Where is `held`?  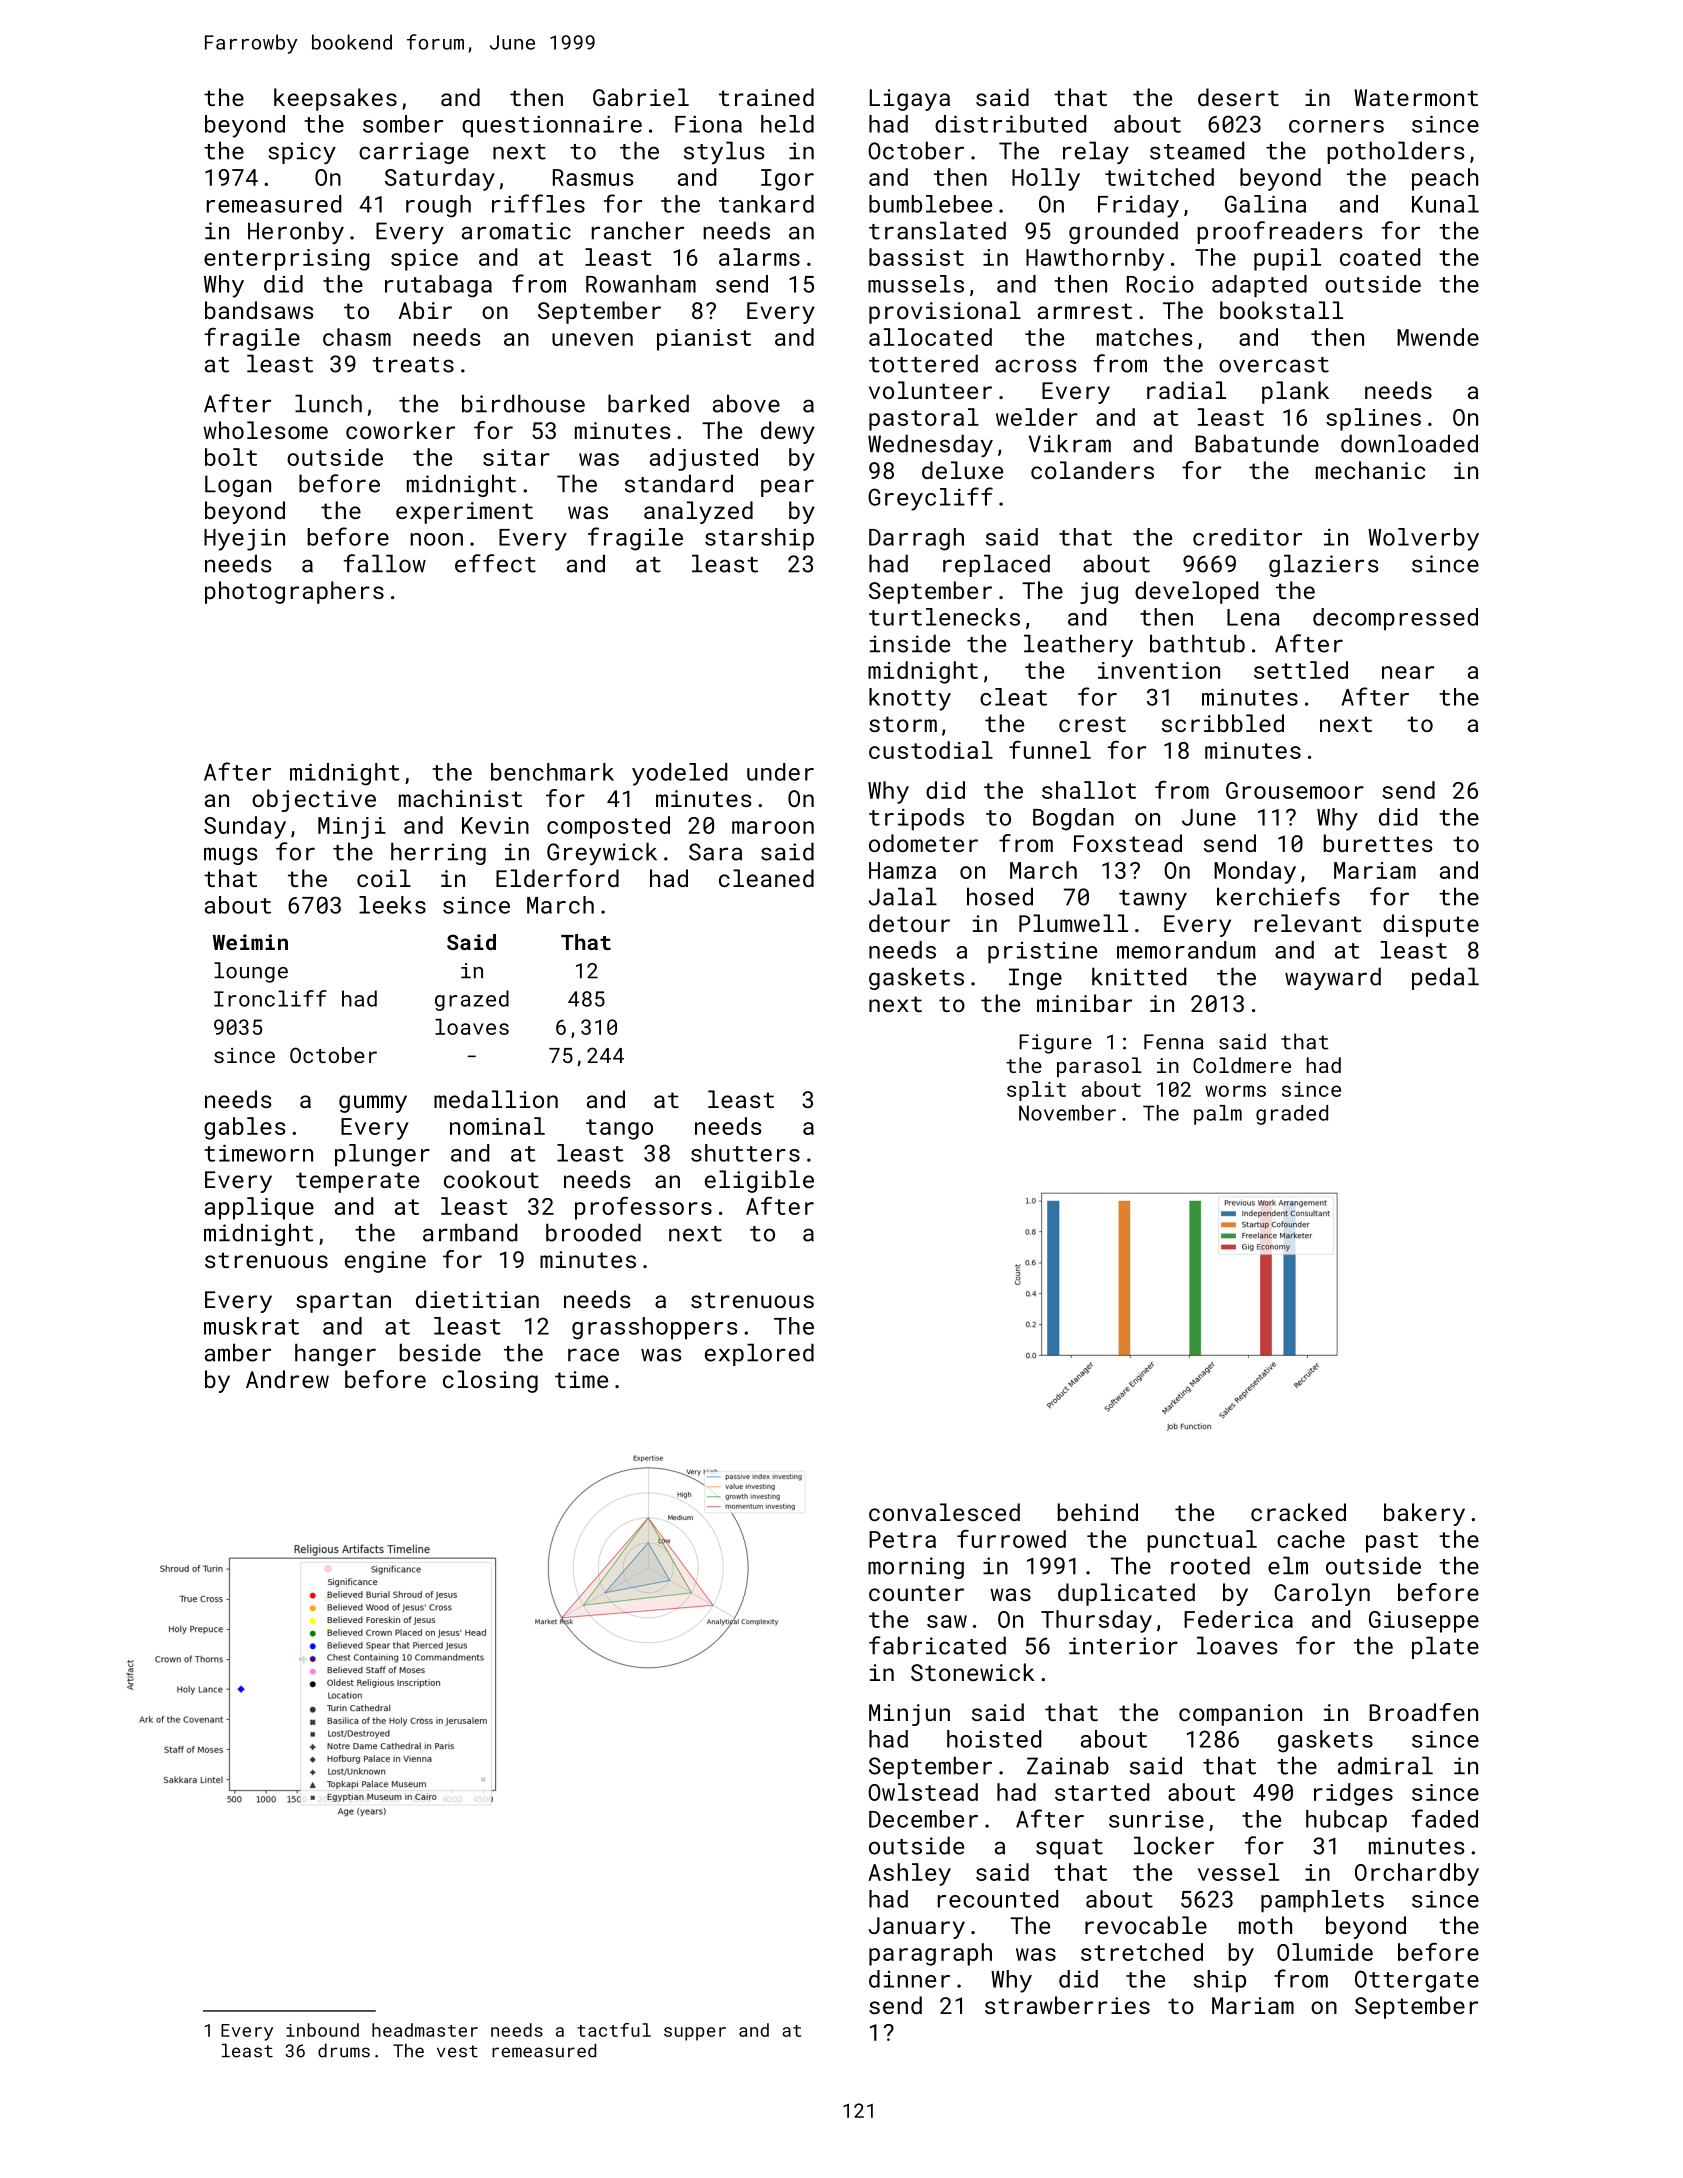
held is located at coordinates (787, 124).
